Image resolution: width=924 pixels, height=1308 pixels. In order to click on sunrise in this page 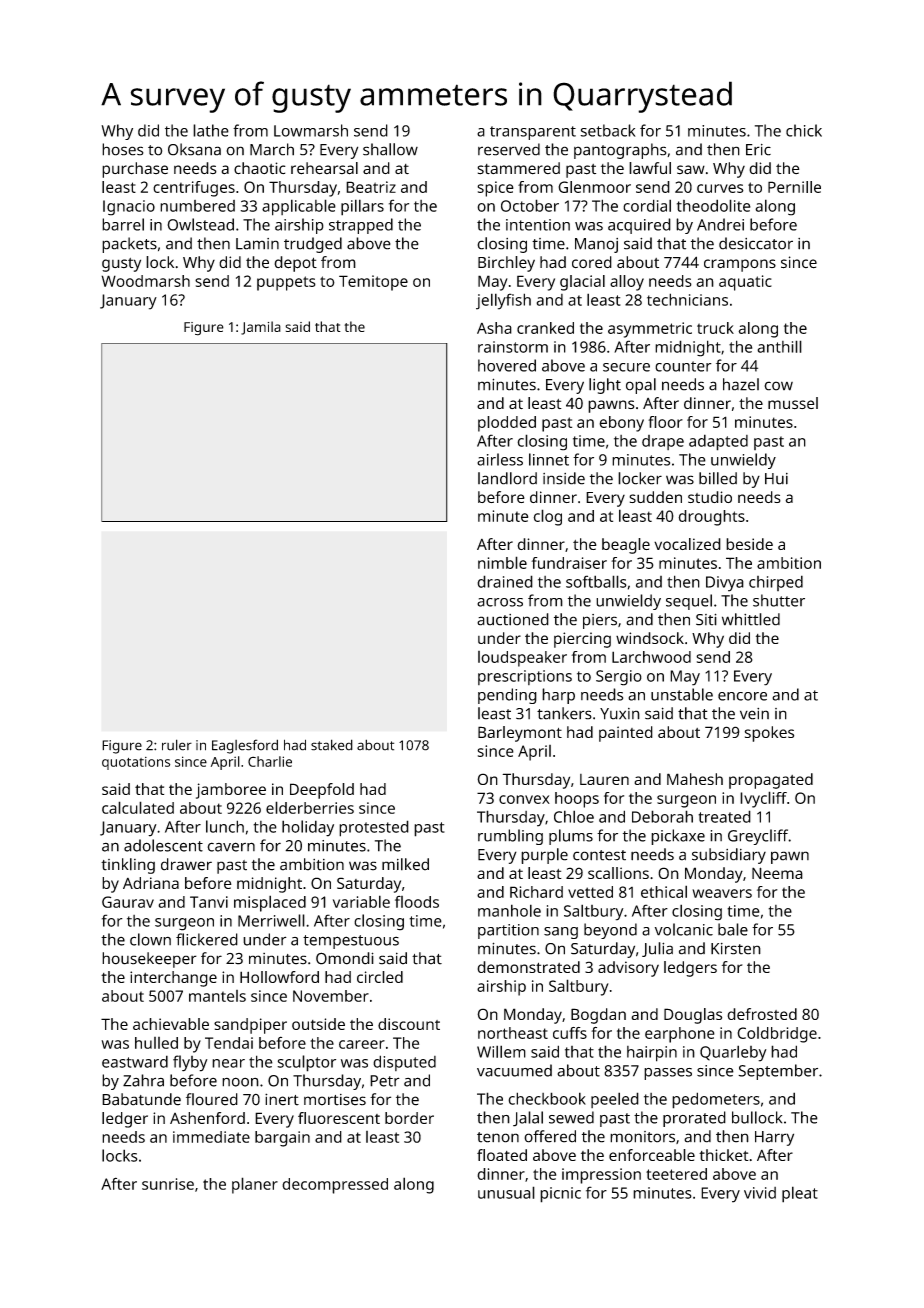, I will do `click(168, 1184)`.
